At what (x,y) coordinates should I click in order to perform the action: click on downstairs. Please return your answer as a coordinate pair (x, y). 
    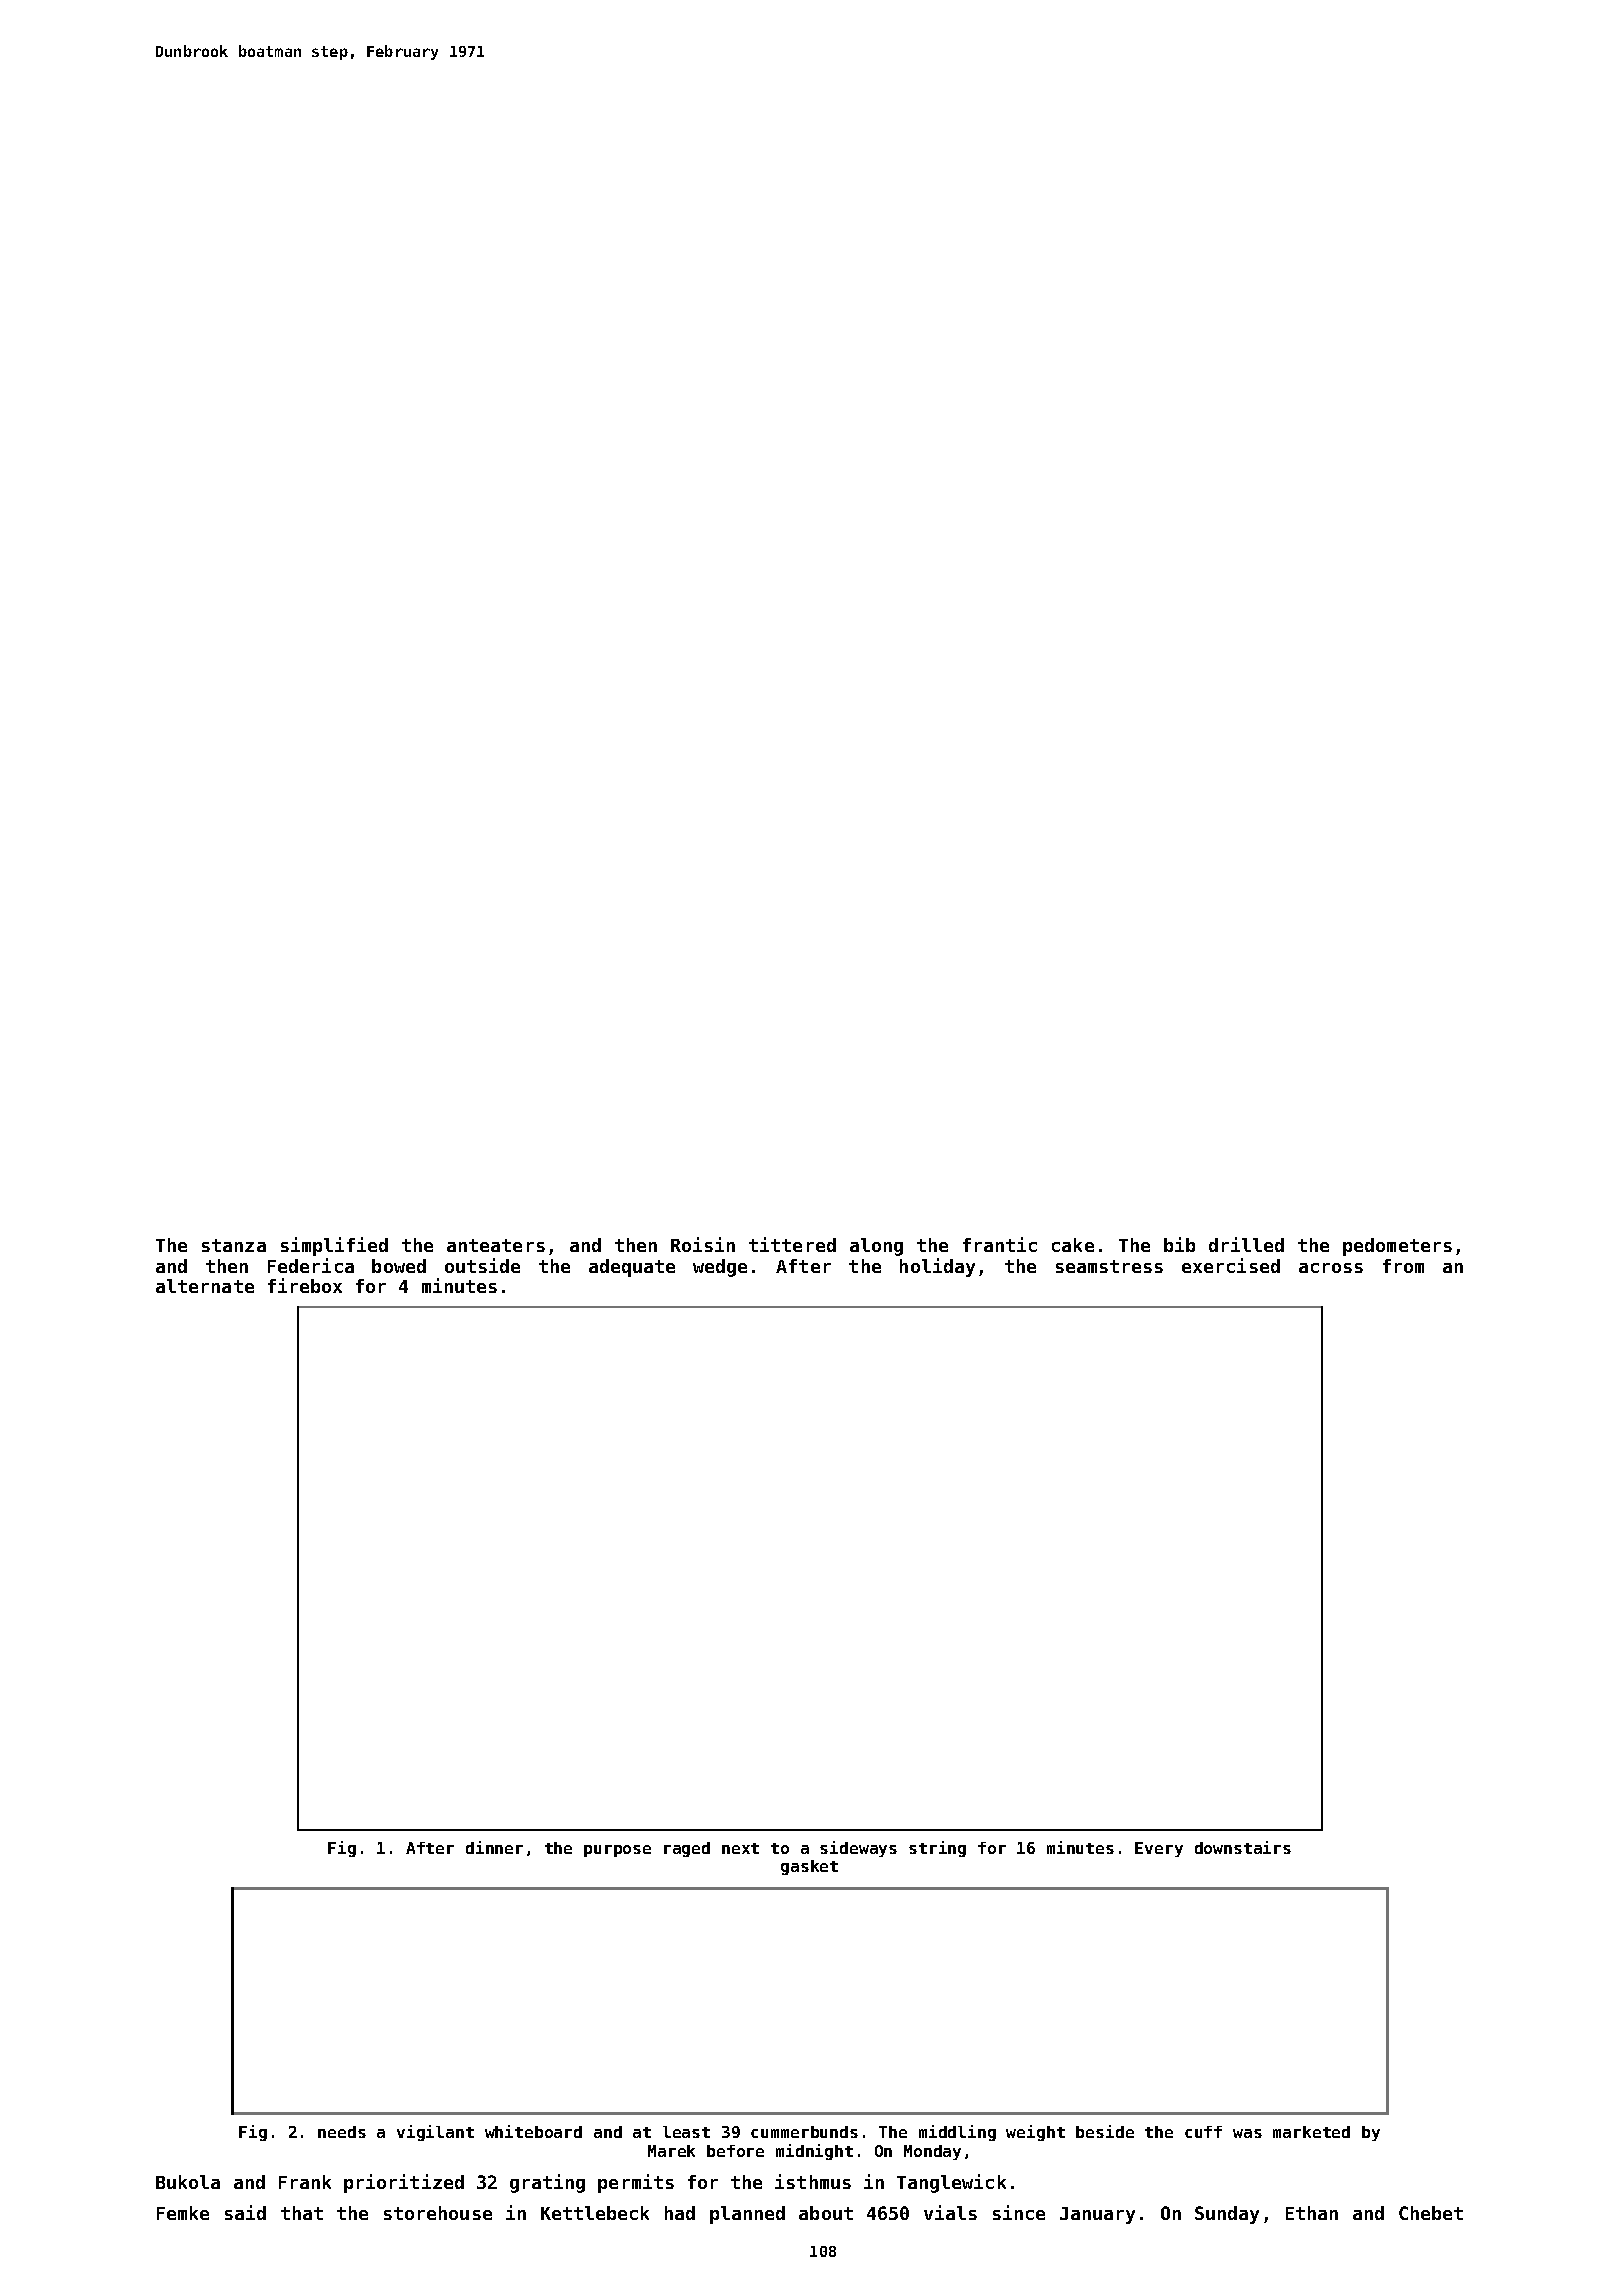
    Looking at the image, I should click on (1243, 1847).
